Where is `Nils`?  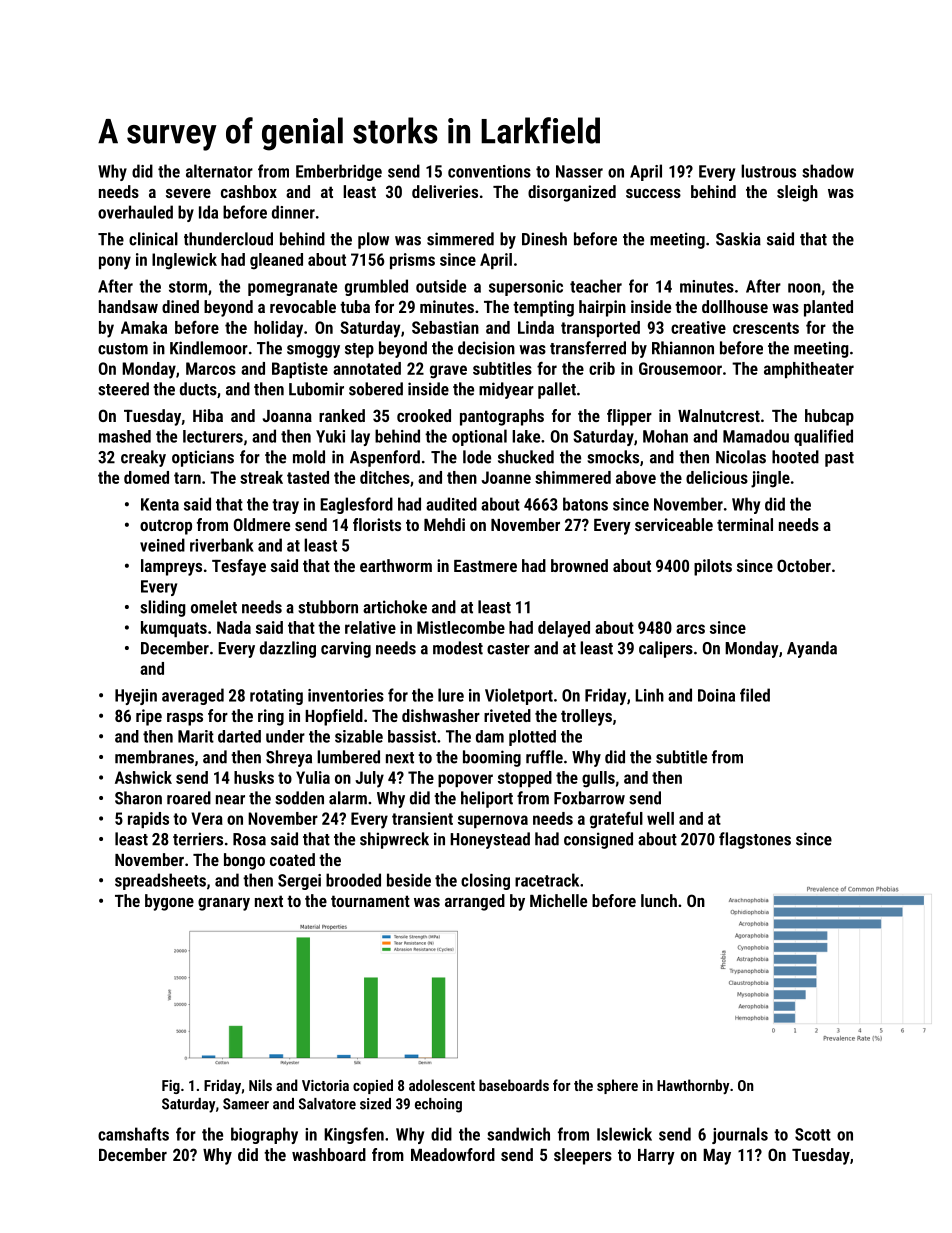 Nils is located at coordinates (260, 1085).
